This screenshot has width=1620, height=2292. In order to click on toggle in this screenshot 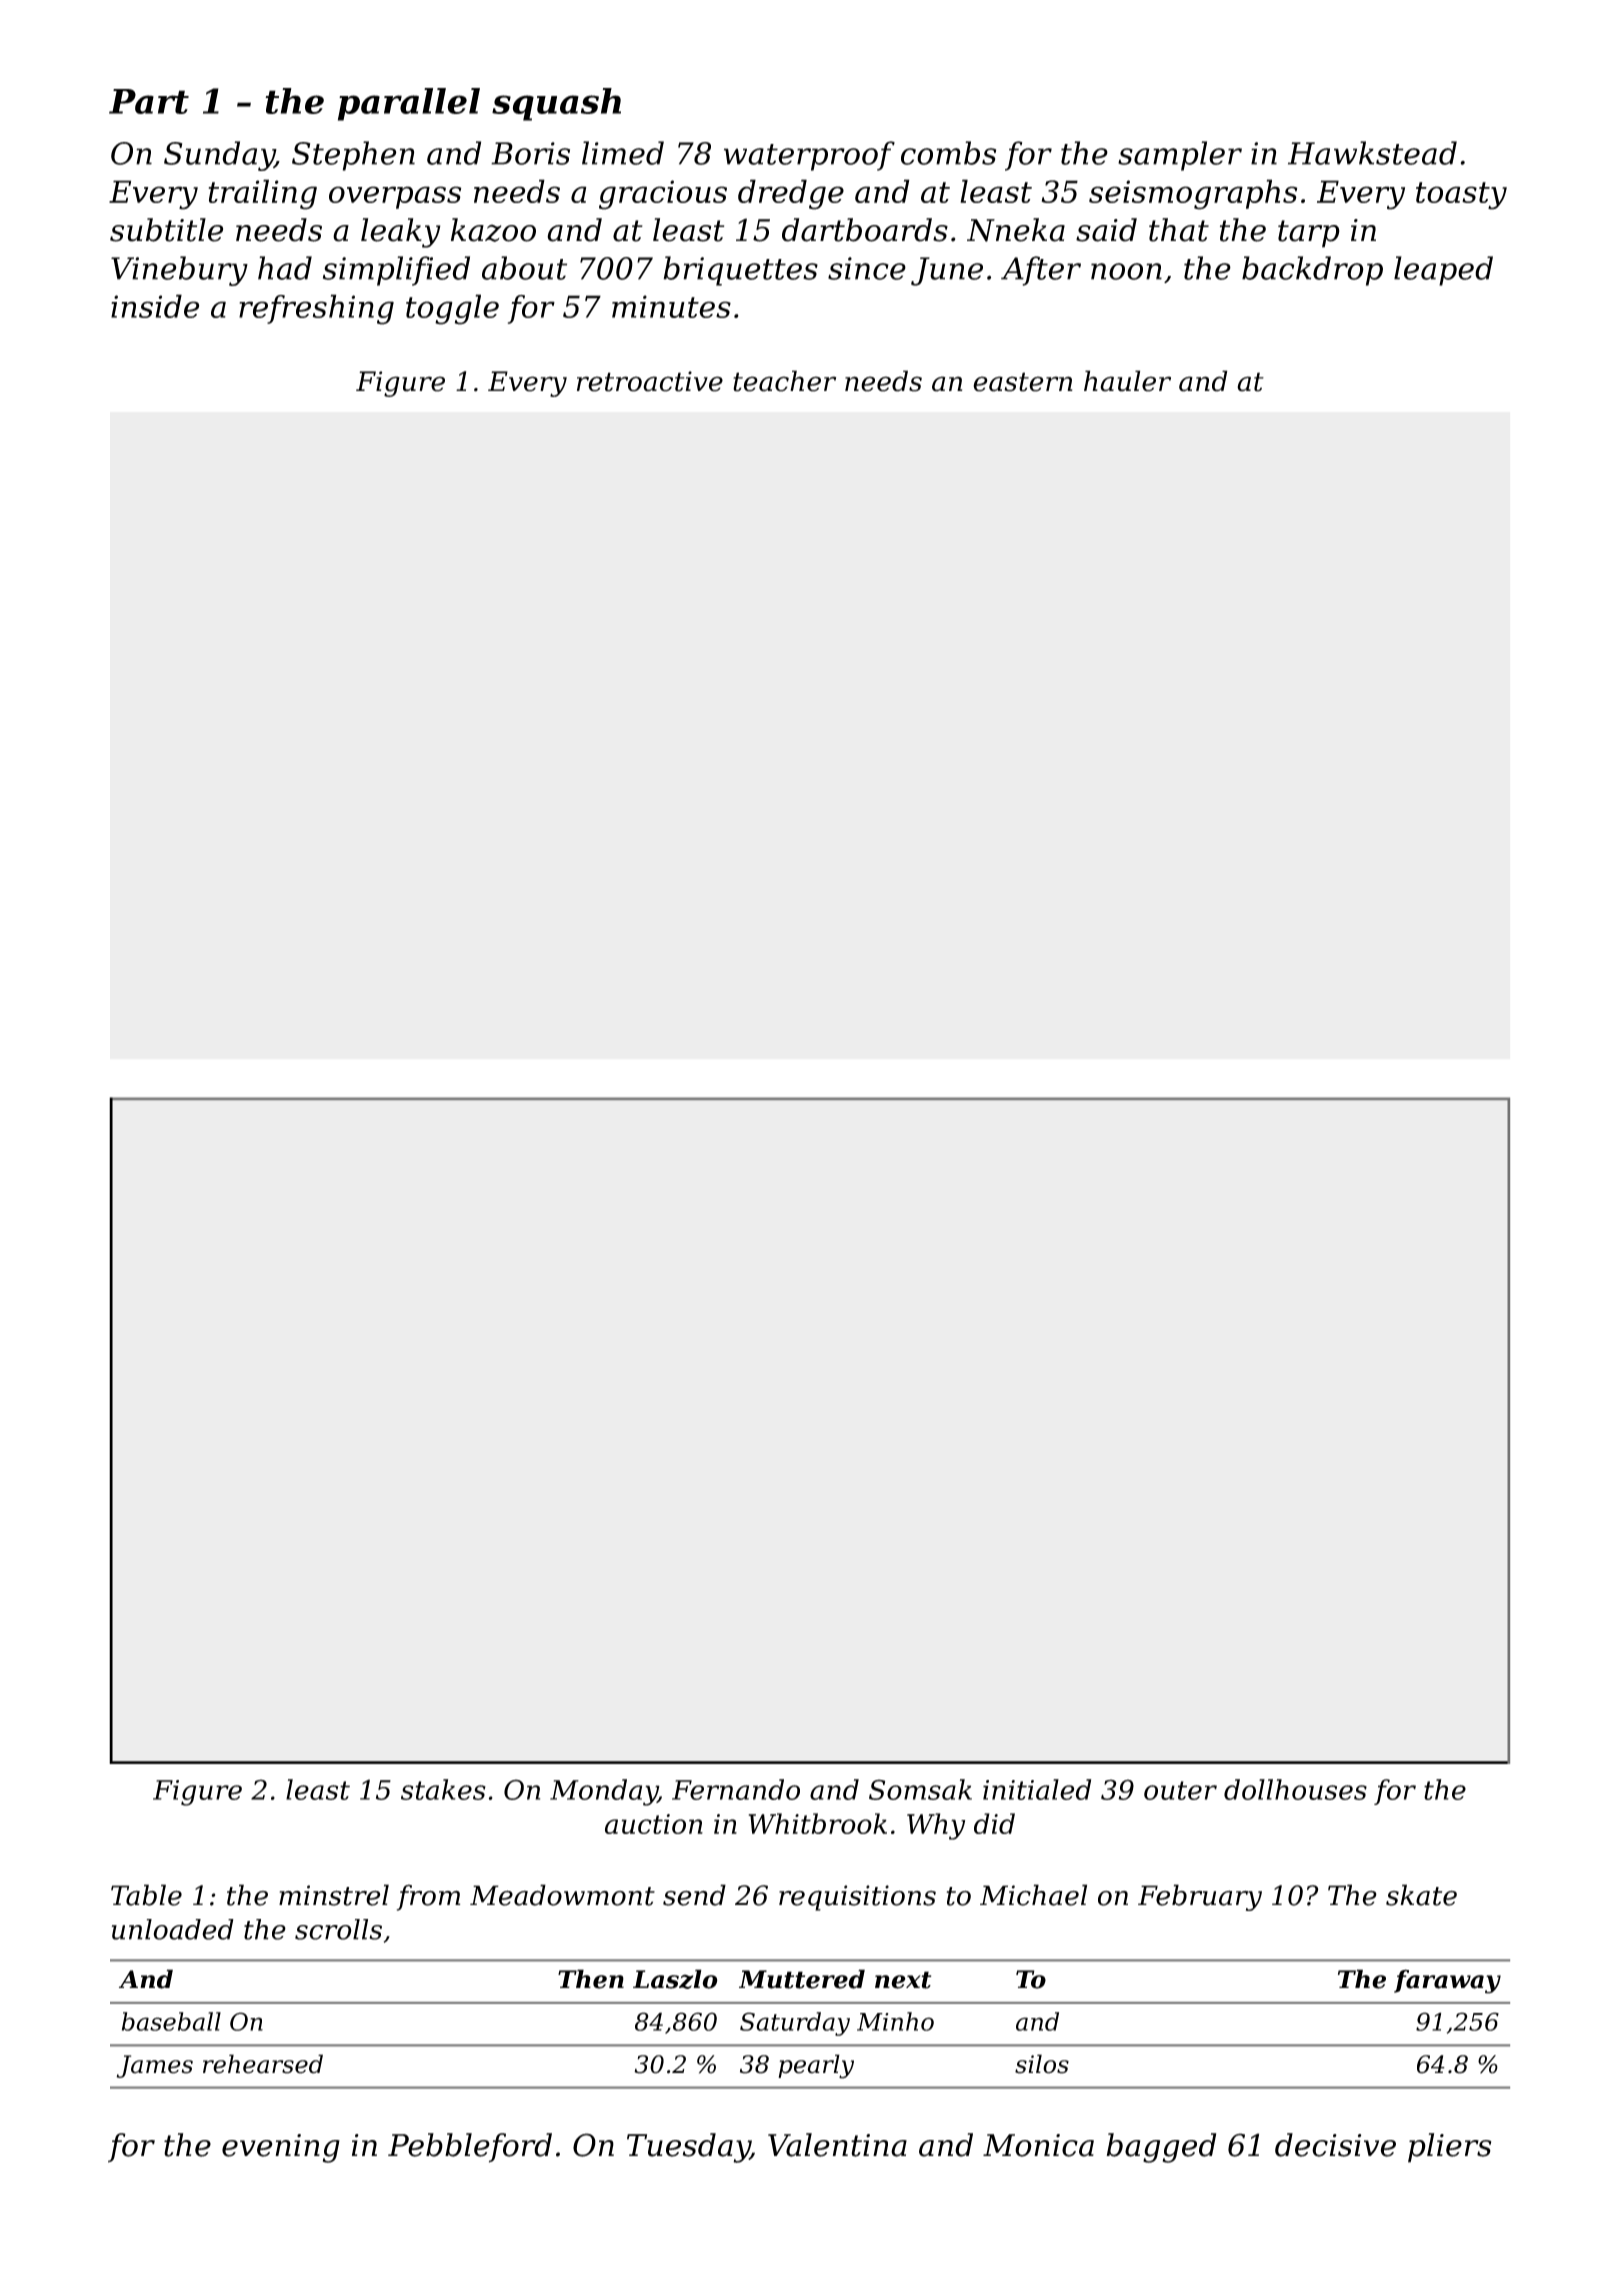, I will do `click(452, 309)`.
